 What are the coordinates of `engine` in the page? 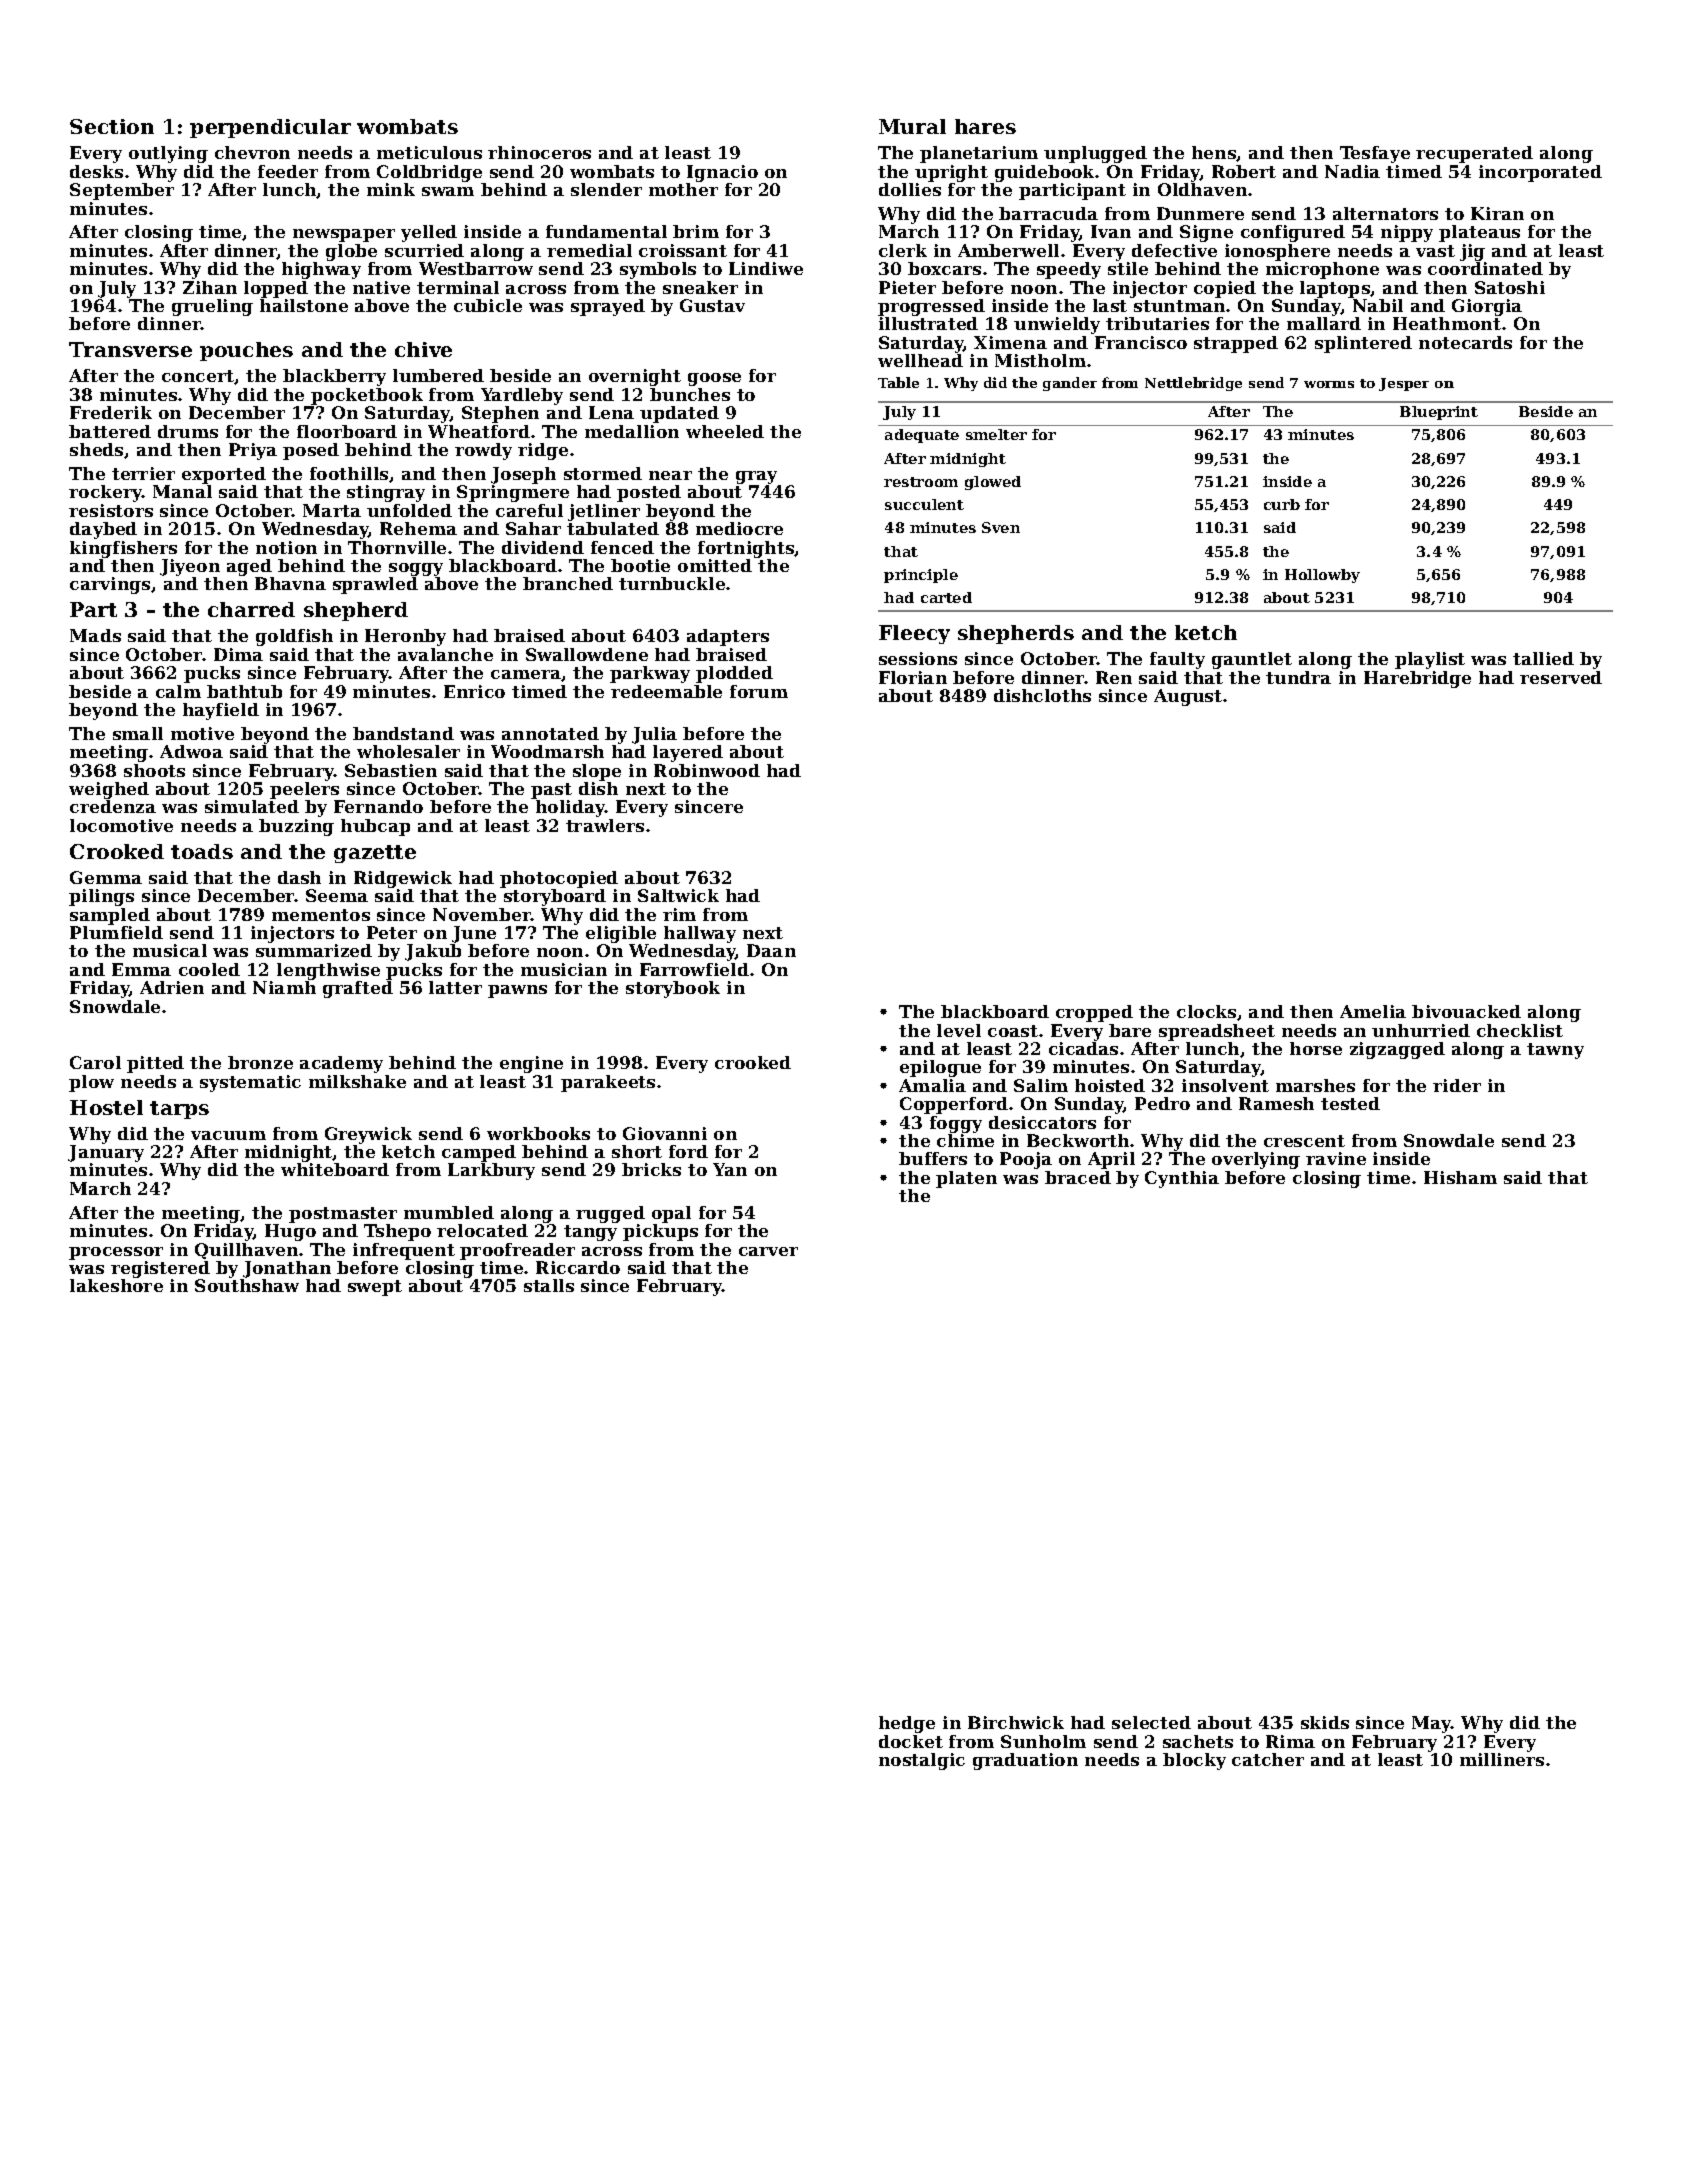 It's located at (531, 1064).
